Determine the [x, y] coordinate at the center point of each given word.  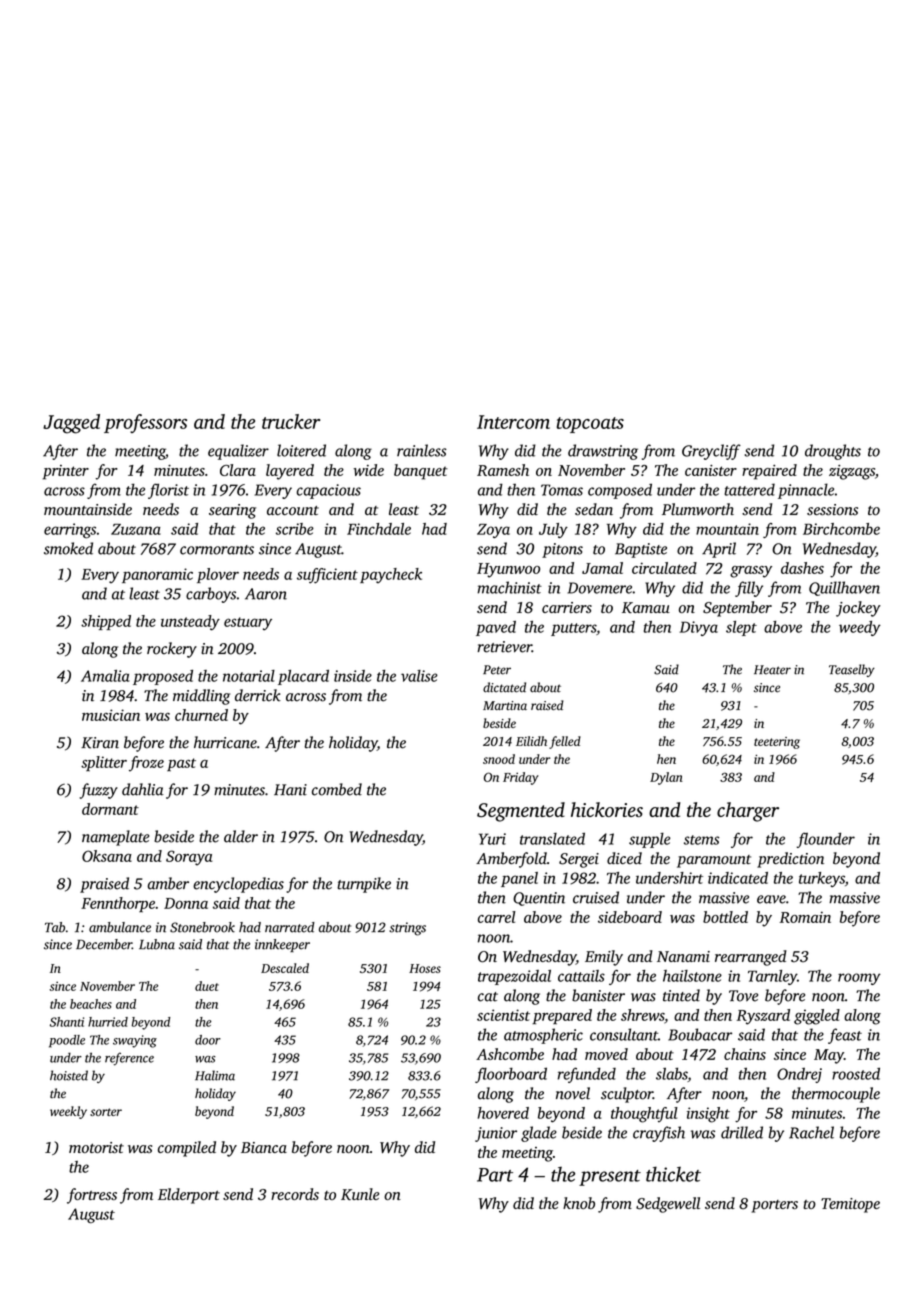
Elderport [189, 1196]
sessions [832, 510]
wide [368, 470]
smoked [68, 548]
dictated [504, 687]
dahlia [143, 789]
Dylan [666, 778]
